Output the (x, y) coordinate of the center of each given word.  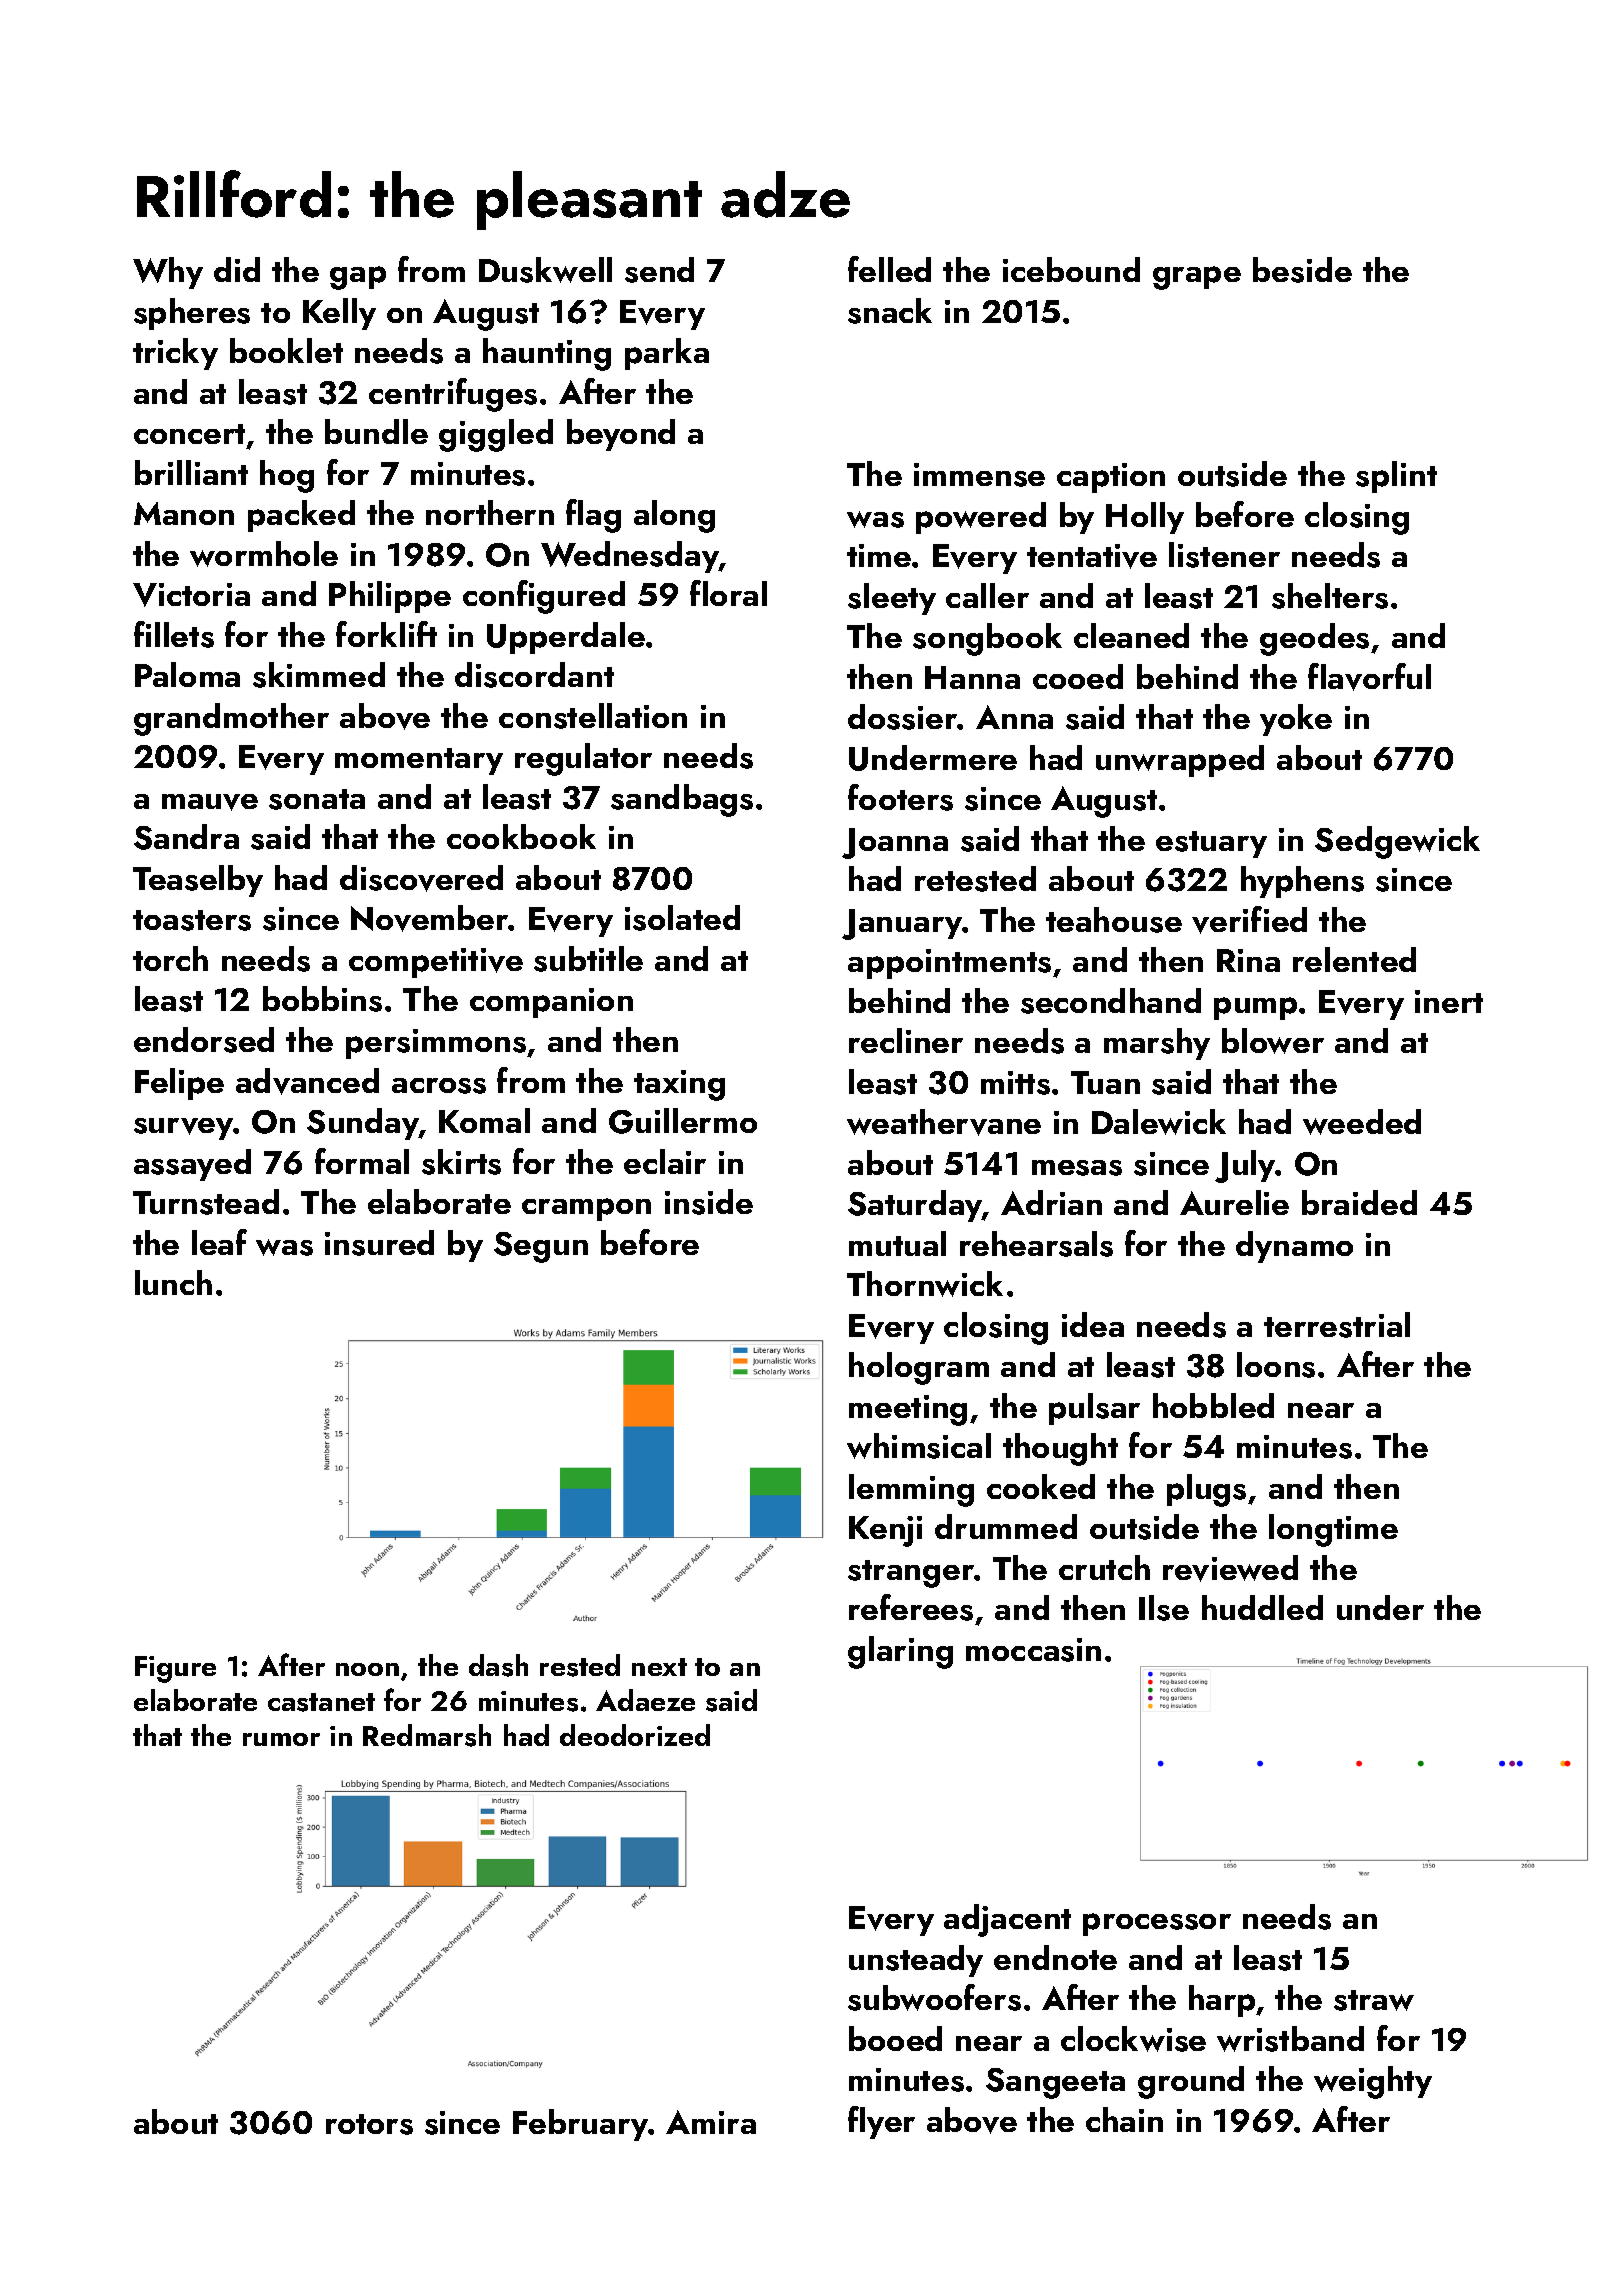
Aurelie (1234, 1202)
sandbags (682, 800)
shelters (1330, 596)
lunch (173, 1282)
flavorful (1369, 677)
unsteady (916, 1961)
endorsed (204, 1040)
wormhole (264, 554)
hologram (919, 1368)
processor (1157, 1924)
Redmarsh (427, 1735)
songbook (987, 639)
